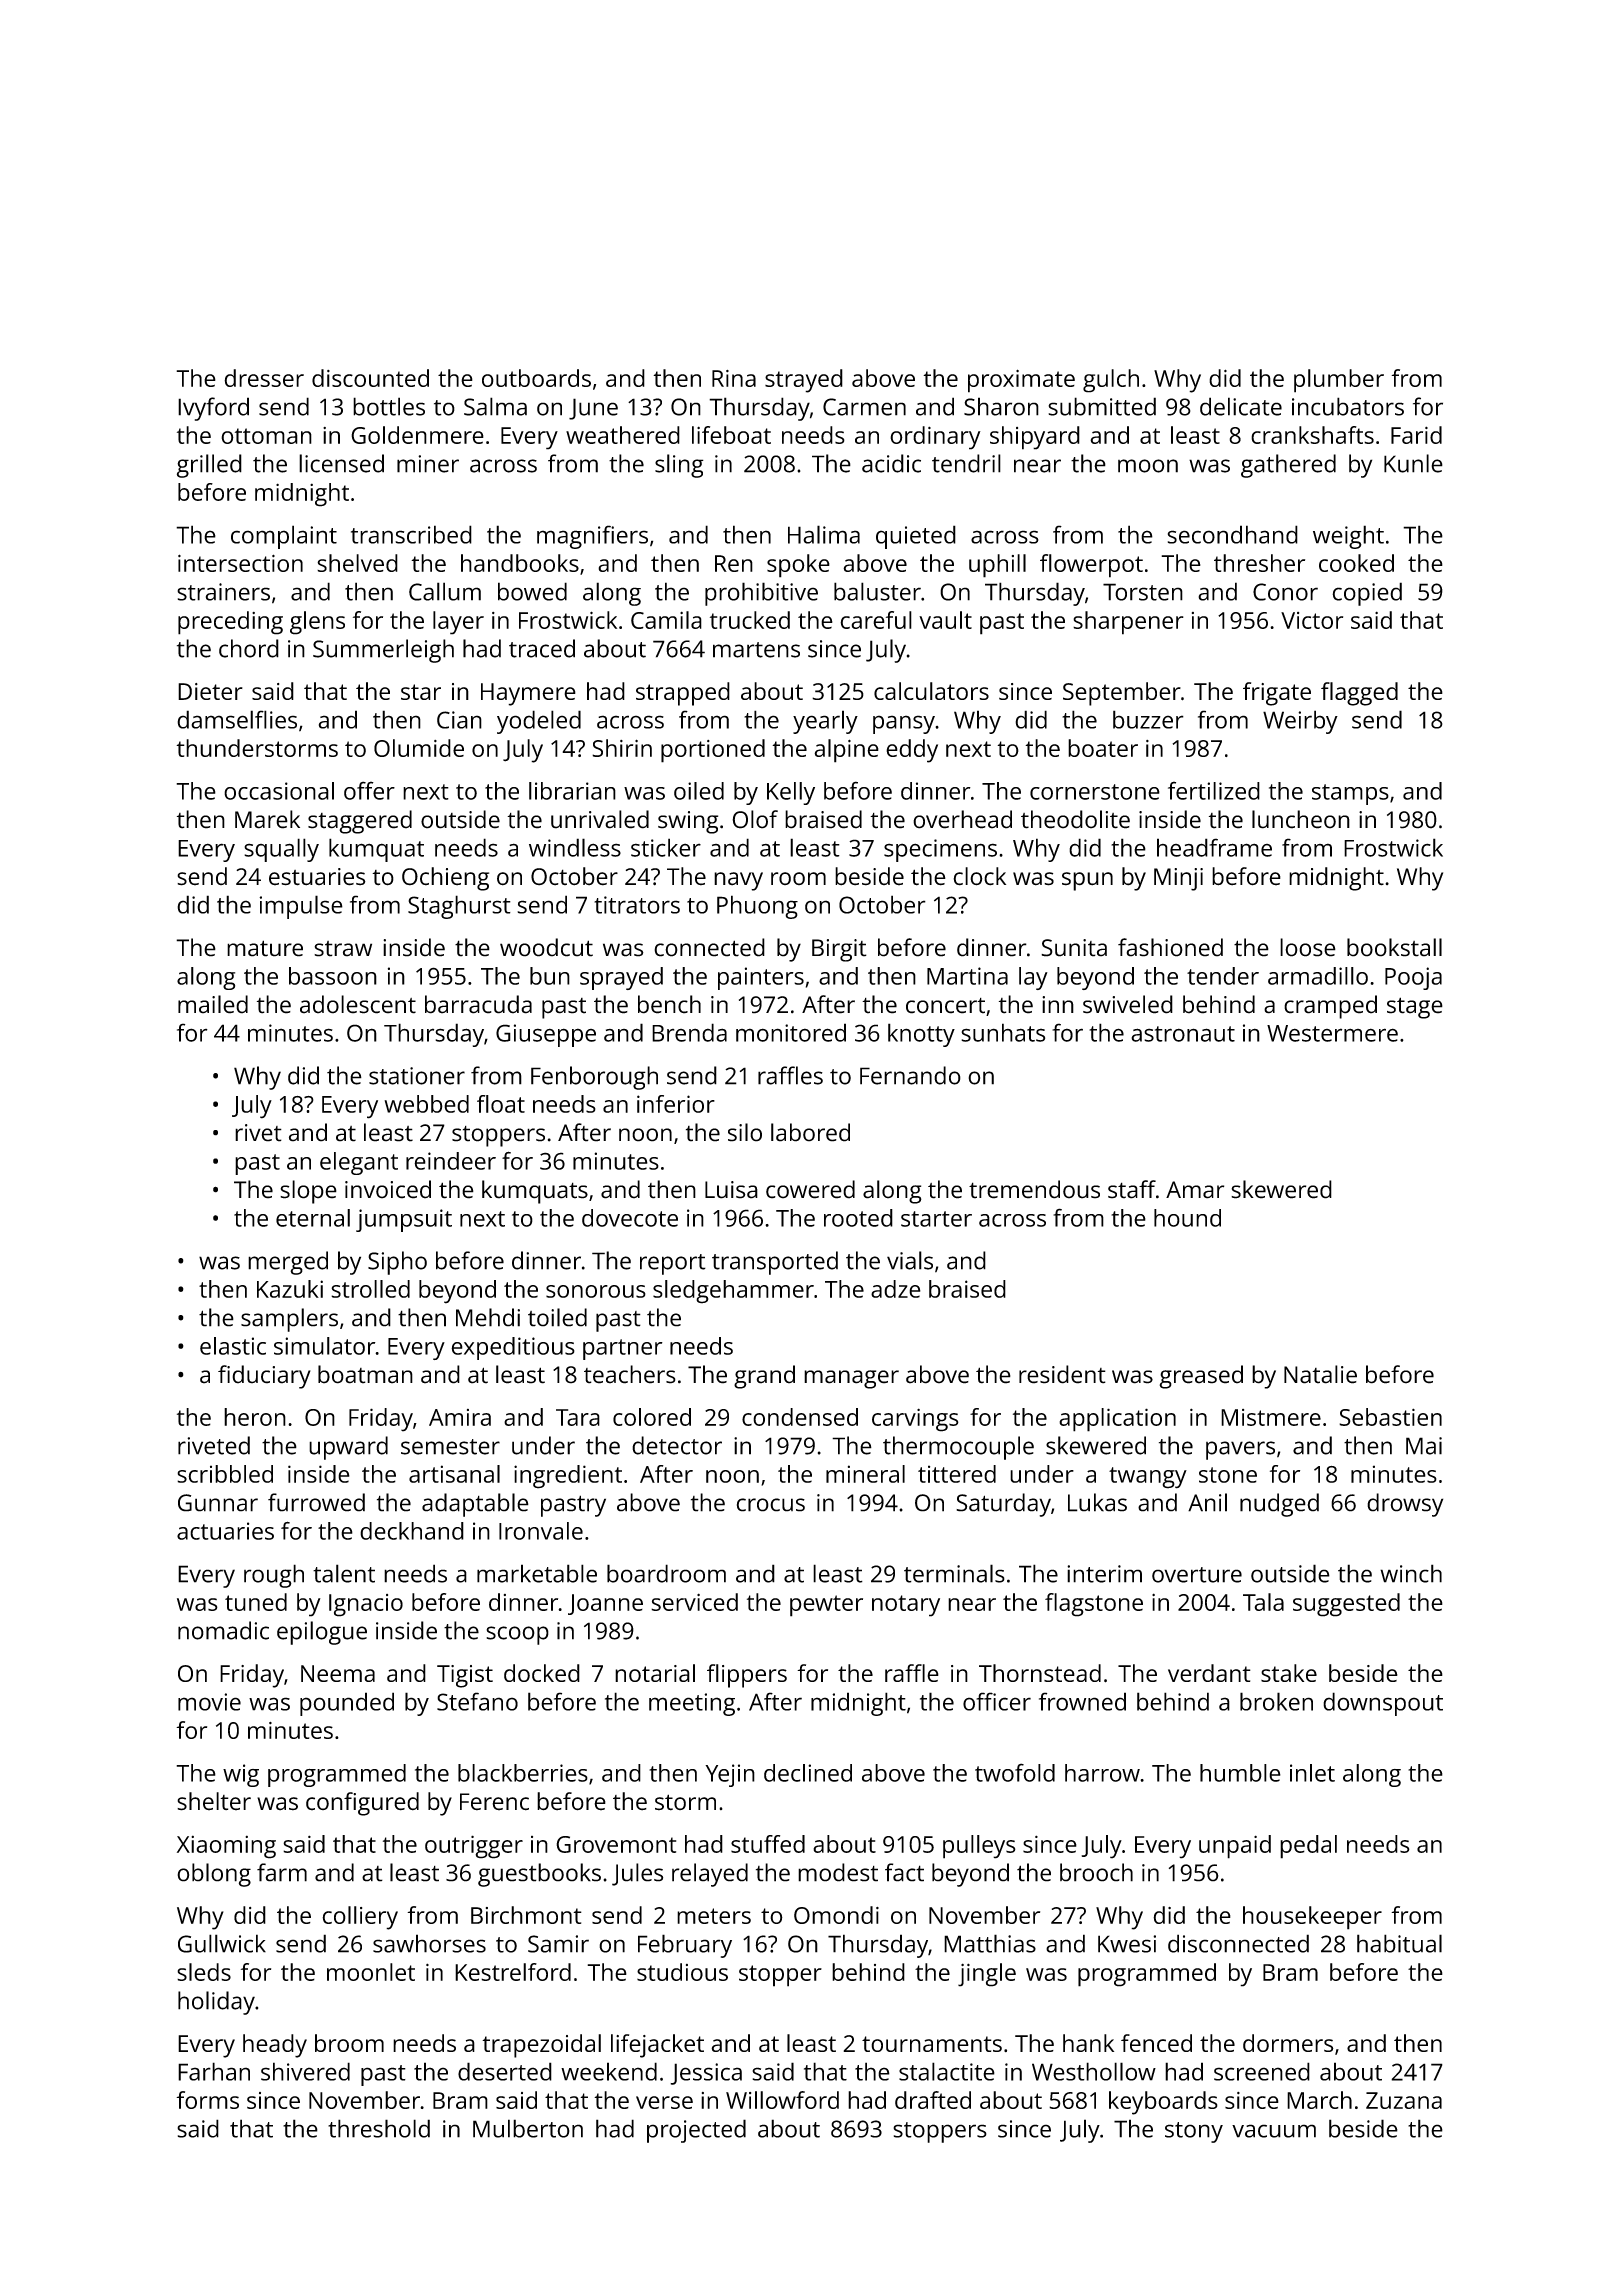  I want to click on Amar, so click(1195, 1190).
